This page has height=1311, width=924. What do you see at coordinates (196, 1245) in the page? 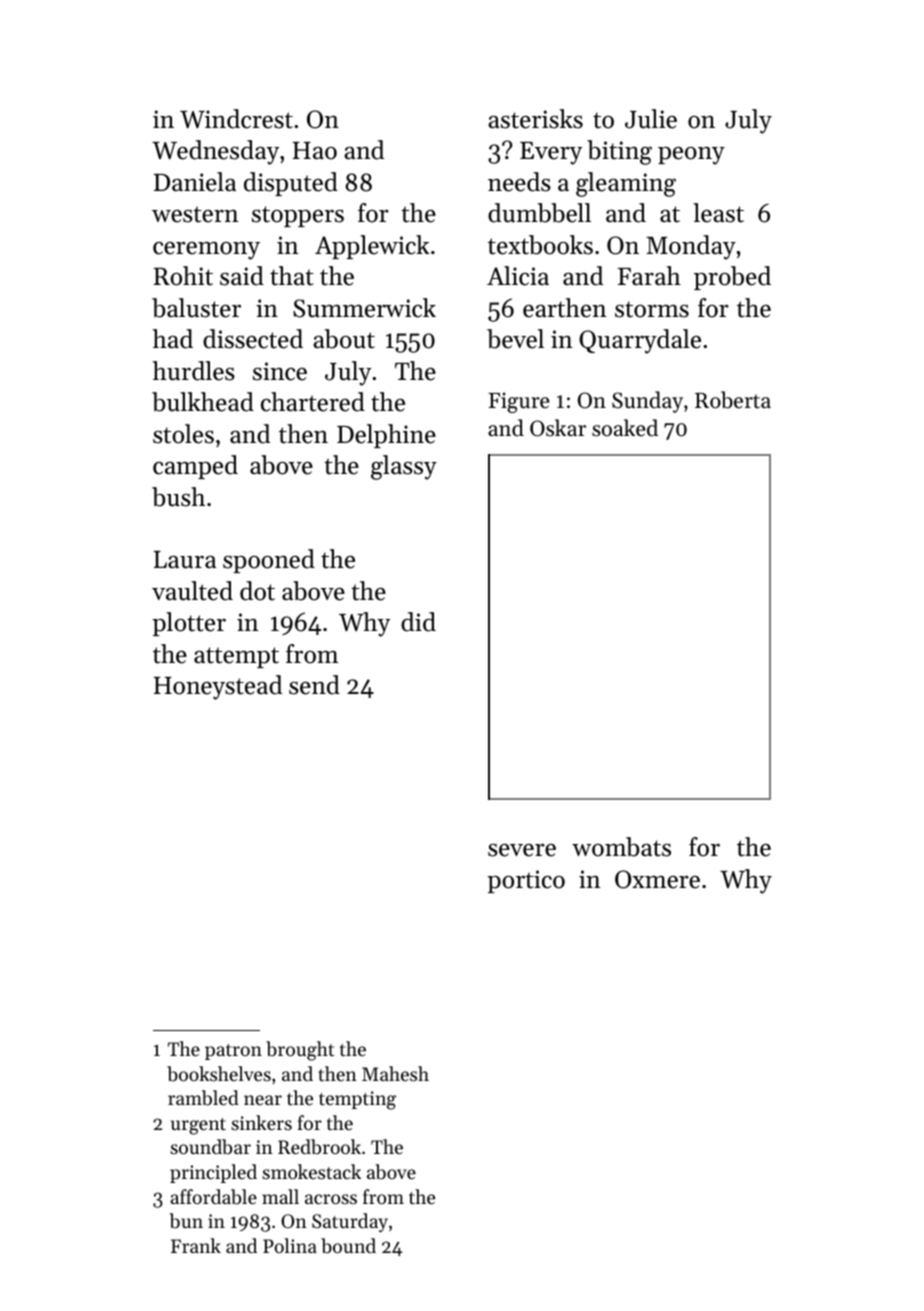
I see `Frank` at bounding box center [196, 1245].
